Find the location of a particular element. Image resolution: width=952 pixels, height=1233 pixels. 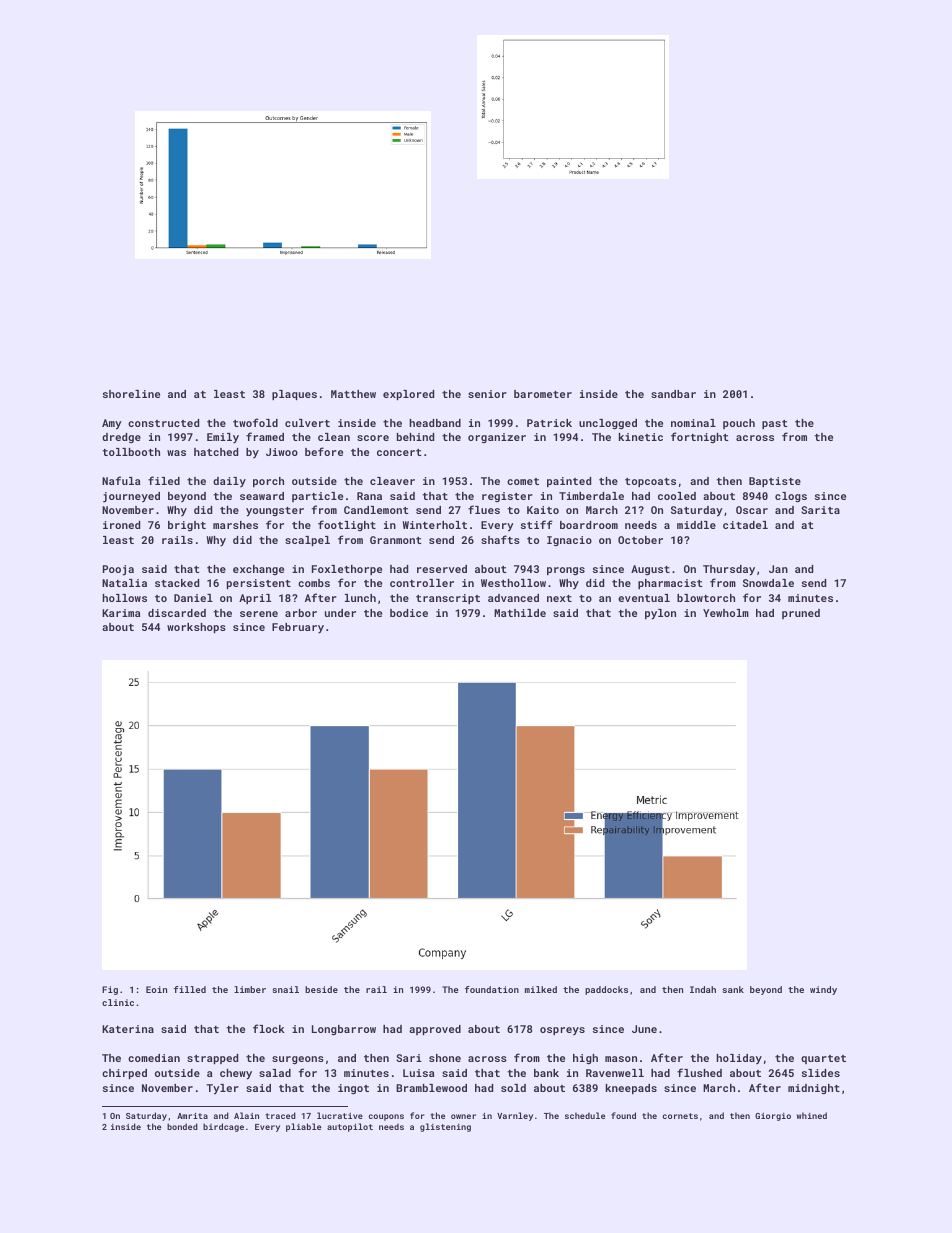

pylon is located at coordinates (660, 614).
